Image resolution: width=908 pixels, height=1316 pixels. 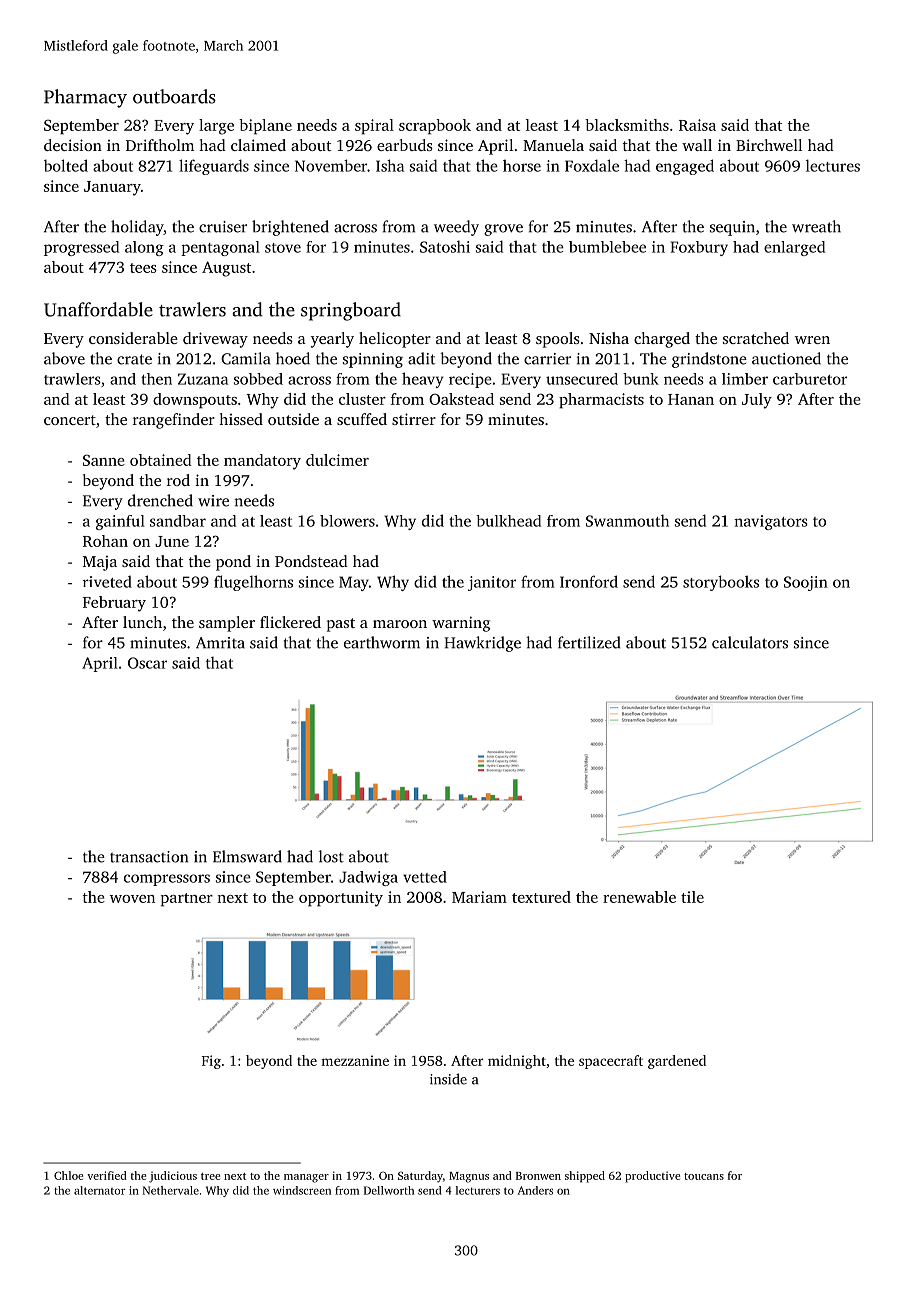 What do you see at coordinates (99, 1190) in the screenshot?
I see `alternator` at bounding box center [99, 1190].
